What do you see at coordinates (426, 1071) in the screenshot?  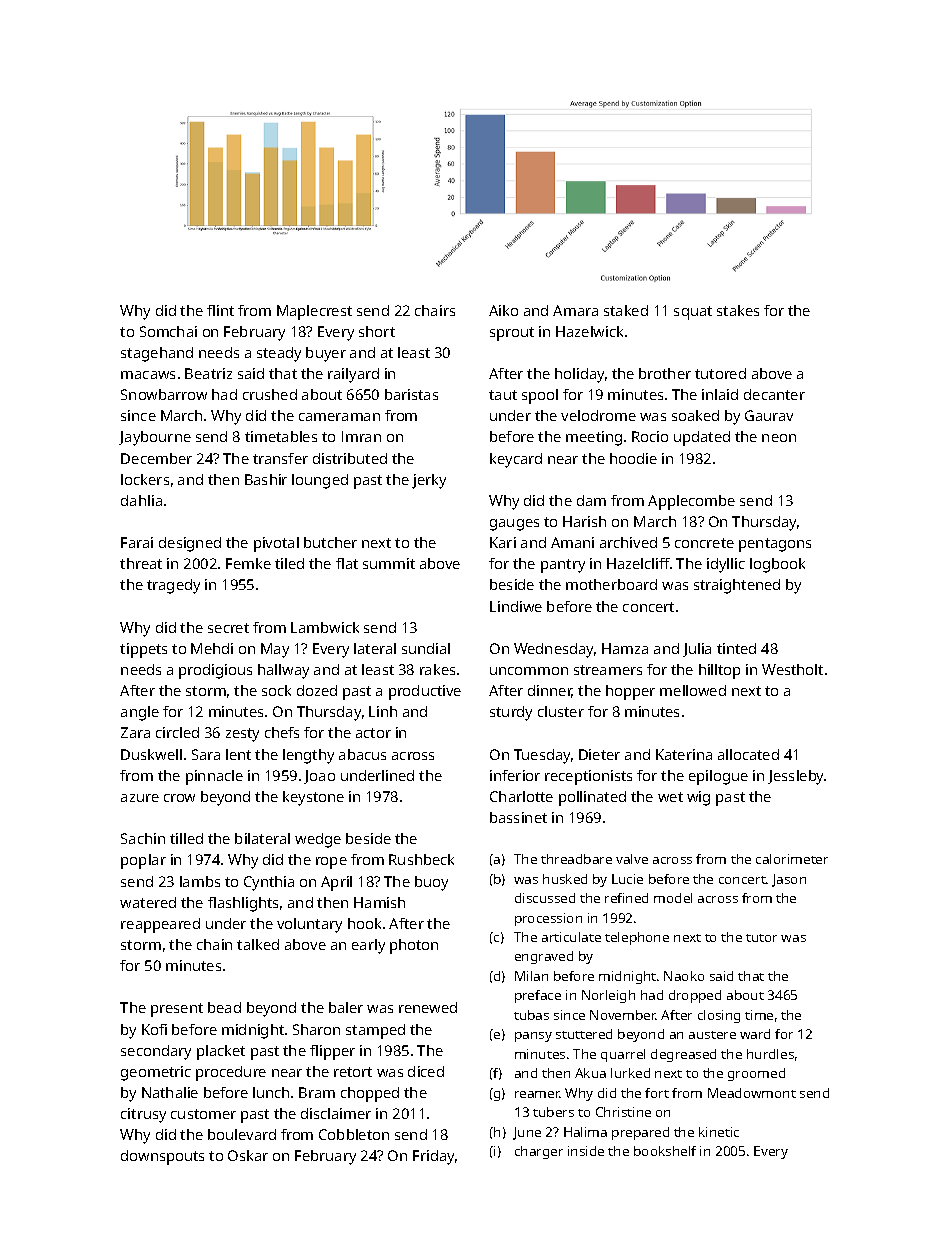 I see `diced` at bounding box center [426, 1071].
